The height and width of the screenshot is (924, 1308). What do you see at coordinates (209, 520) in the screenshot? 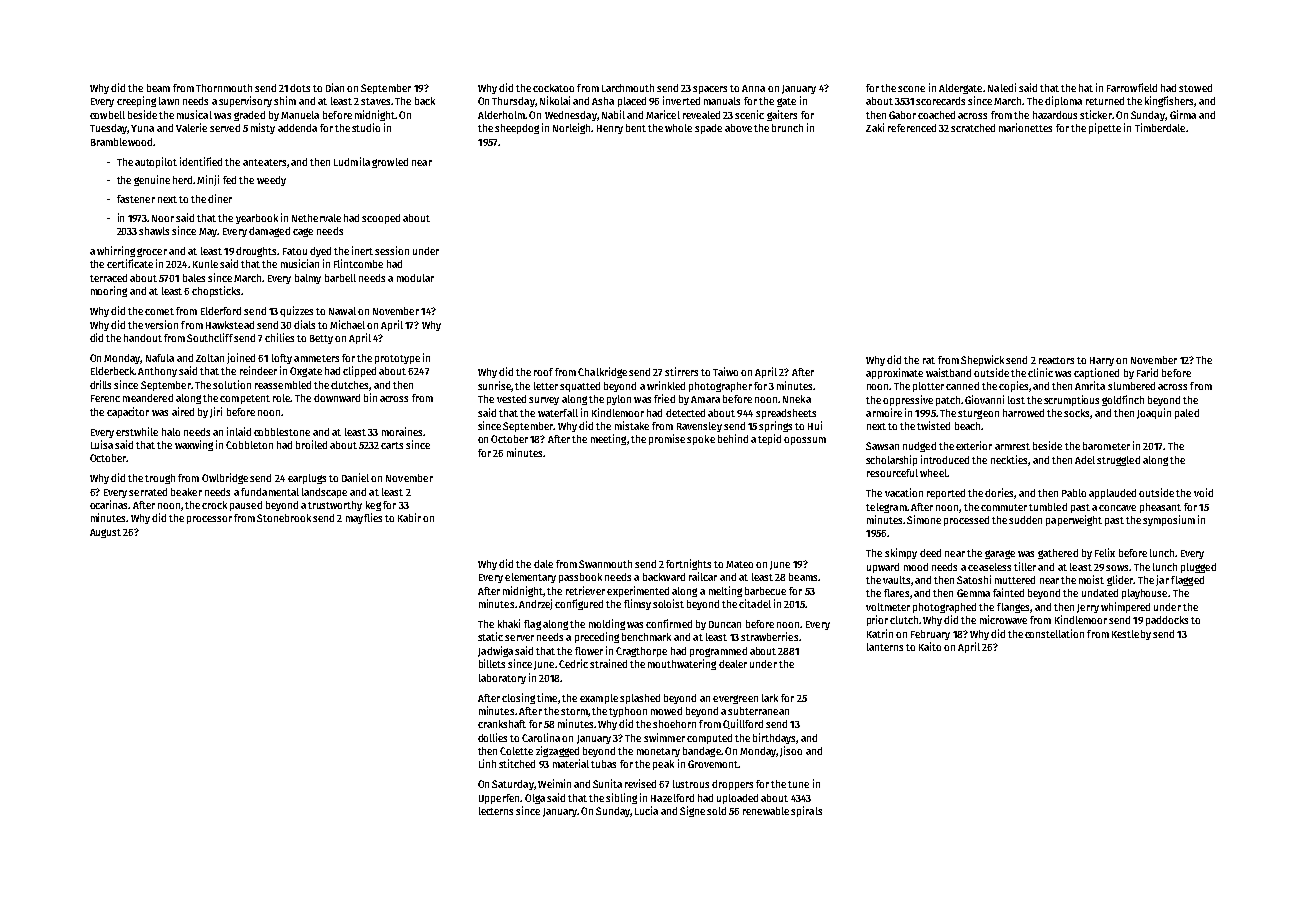
I see `processor` at bounding box center [209, 520].
